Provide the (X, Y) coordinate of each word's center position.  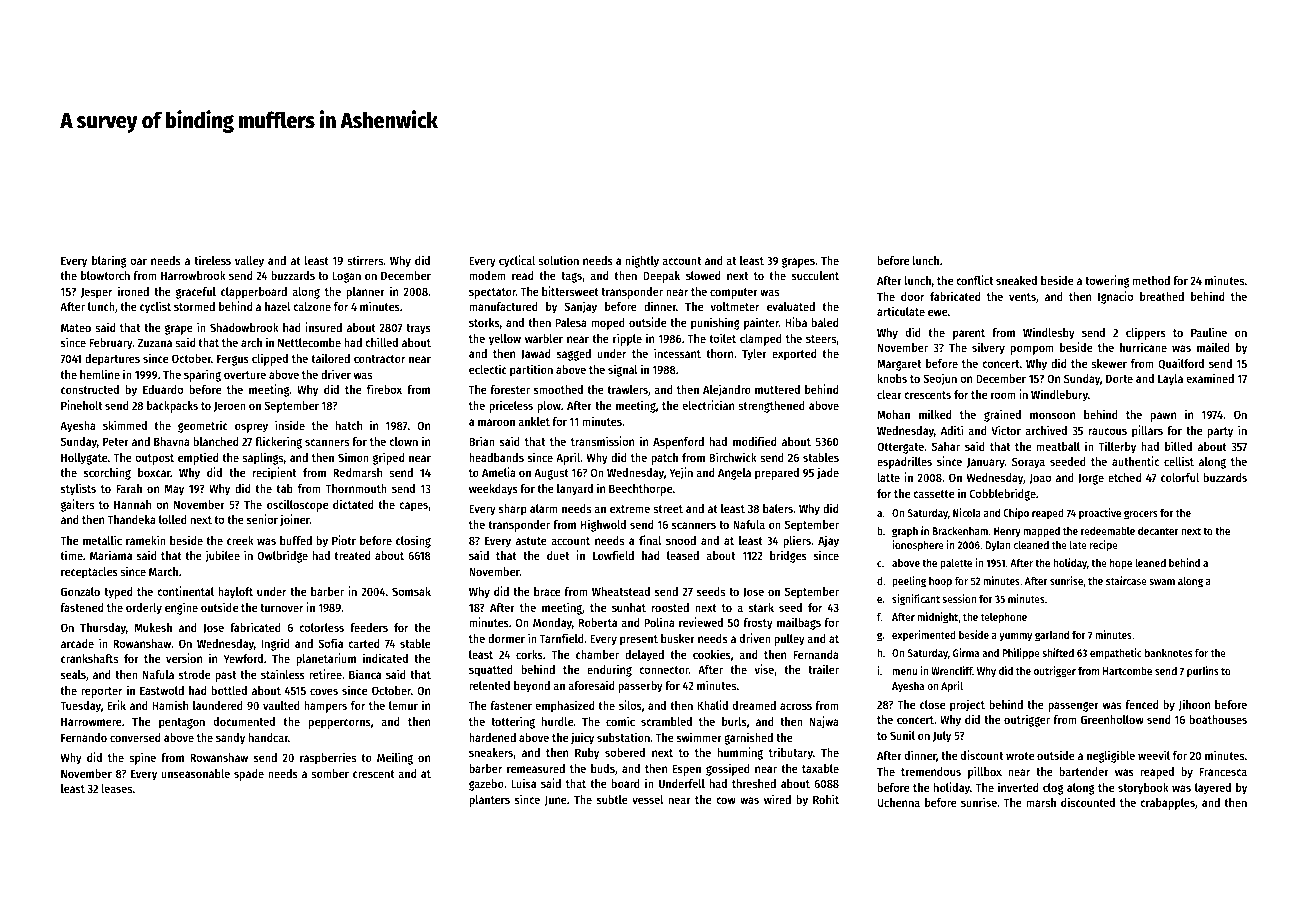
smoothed (558, 389)
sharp (513, 510)
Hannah (132, 504)
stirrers (365, 260)
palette (956, 564)
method (1151, 280)
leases (116, 788)
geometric (203, 426)
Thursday (103, 629)
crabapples (1167, 804)
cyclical (517, 261)
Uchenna (898, 802)
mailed (1213, 347)
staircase (1126, 580)
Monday (552, 624)
